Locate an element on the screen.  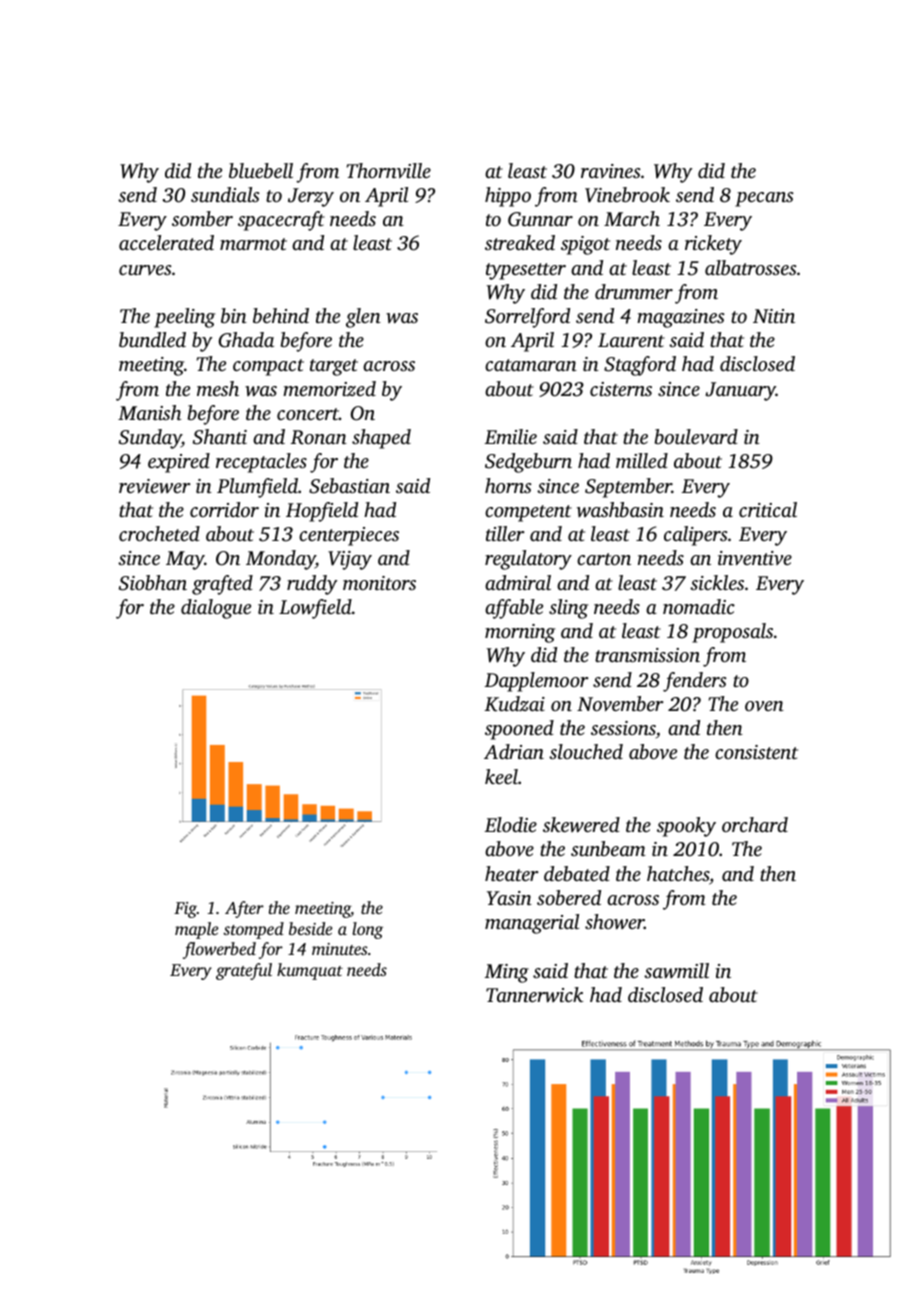
catamaran is located at coordinates (531, 365).
